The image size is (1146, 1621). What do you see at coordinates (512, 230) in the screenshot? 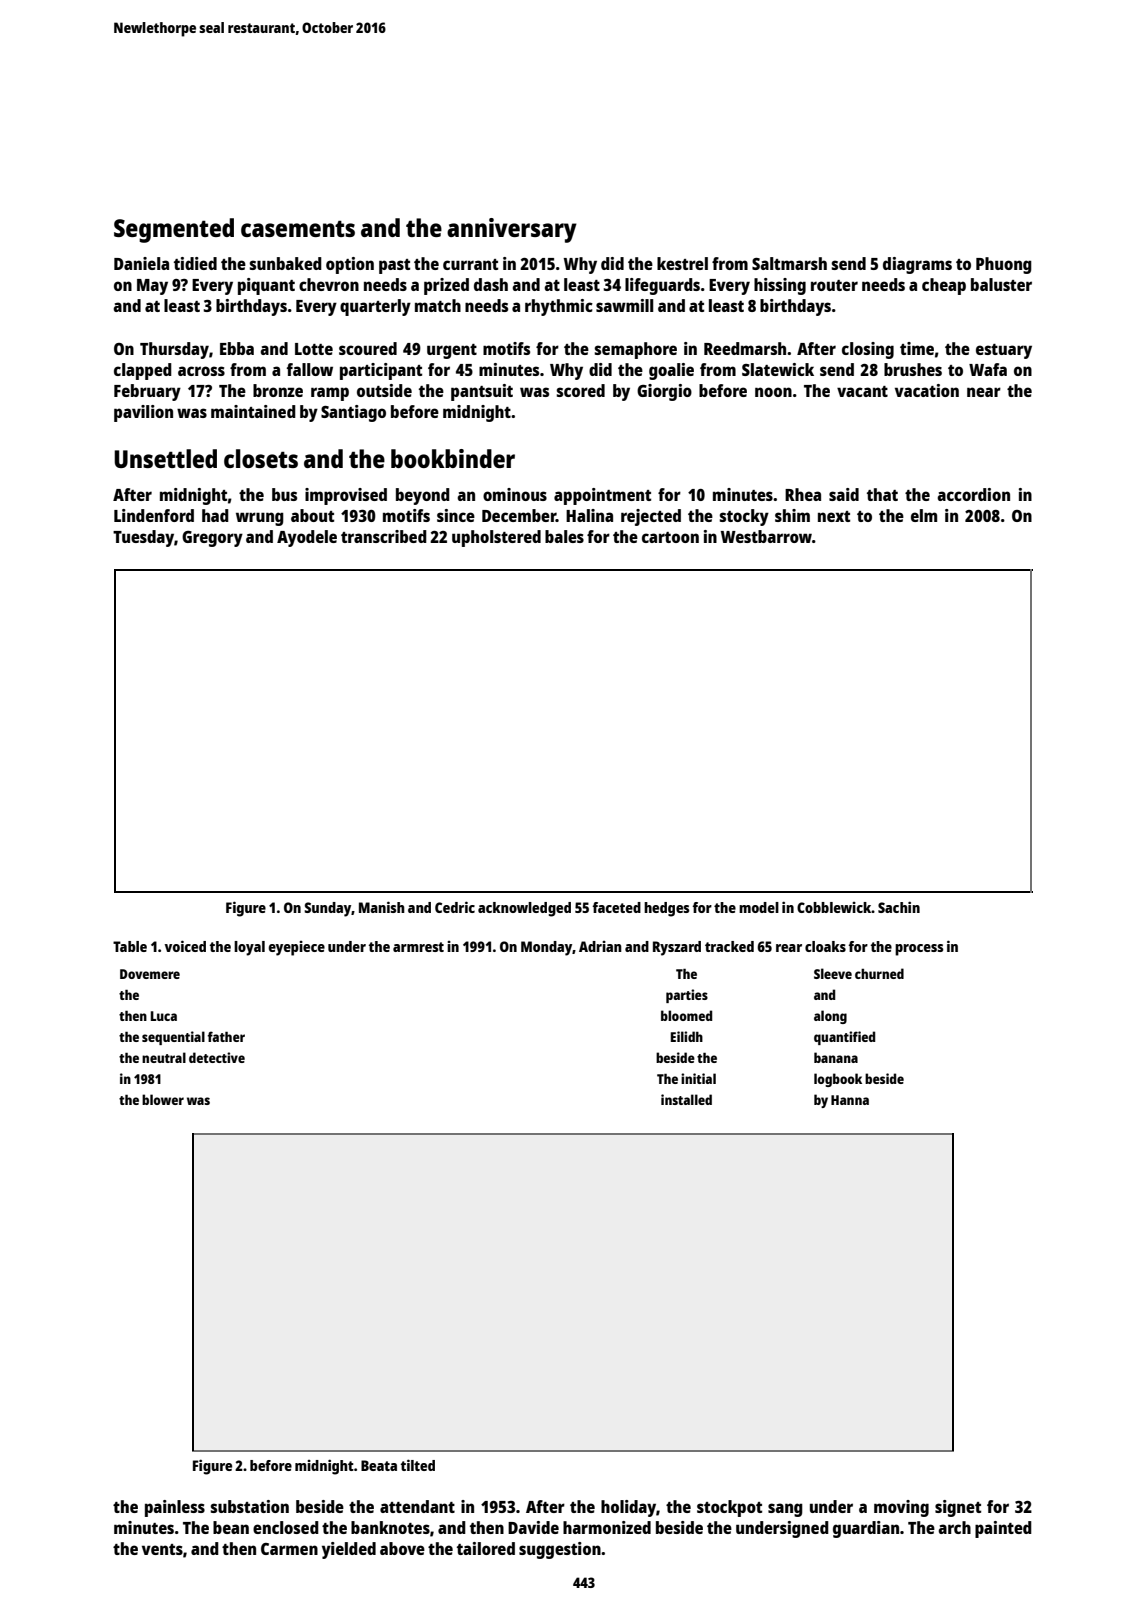
I see `anniversary` at bounding box center [512, 230].
